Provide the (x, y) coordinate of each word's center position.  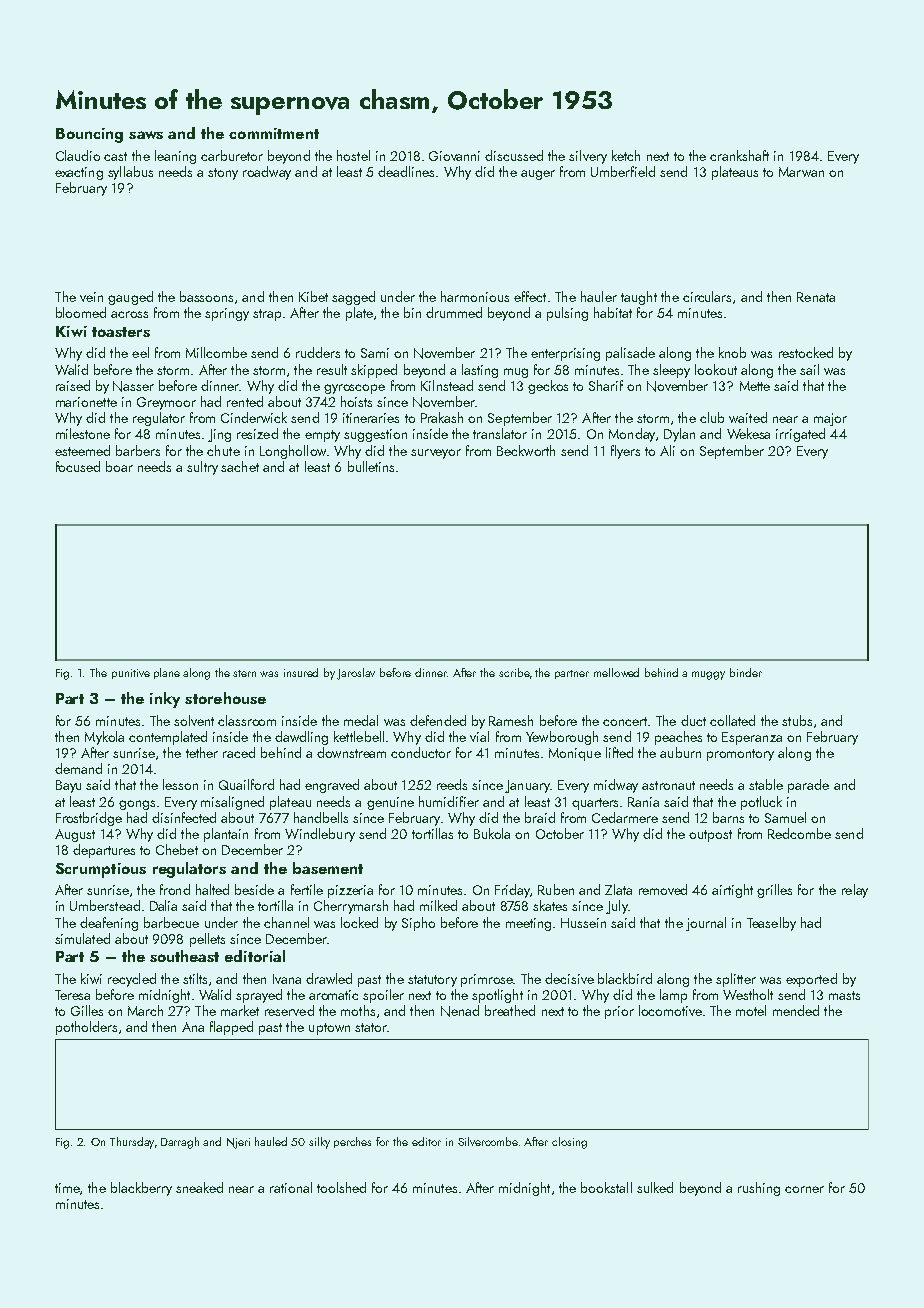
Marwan (801, 172)
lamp (673, 996)
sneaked (199, 1187)
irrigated (800, 435)
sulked (655, 1187)
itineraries (371, 418)
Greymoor (166, 403)
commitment (274, 133)
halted (212, 889)
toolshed (341, 1187)
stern (244, 673)
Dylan (679, 435)
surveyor (436, 454)
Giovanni (454, 156)
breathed (510, 1010)
